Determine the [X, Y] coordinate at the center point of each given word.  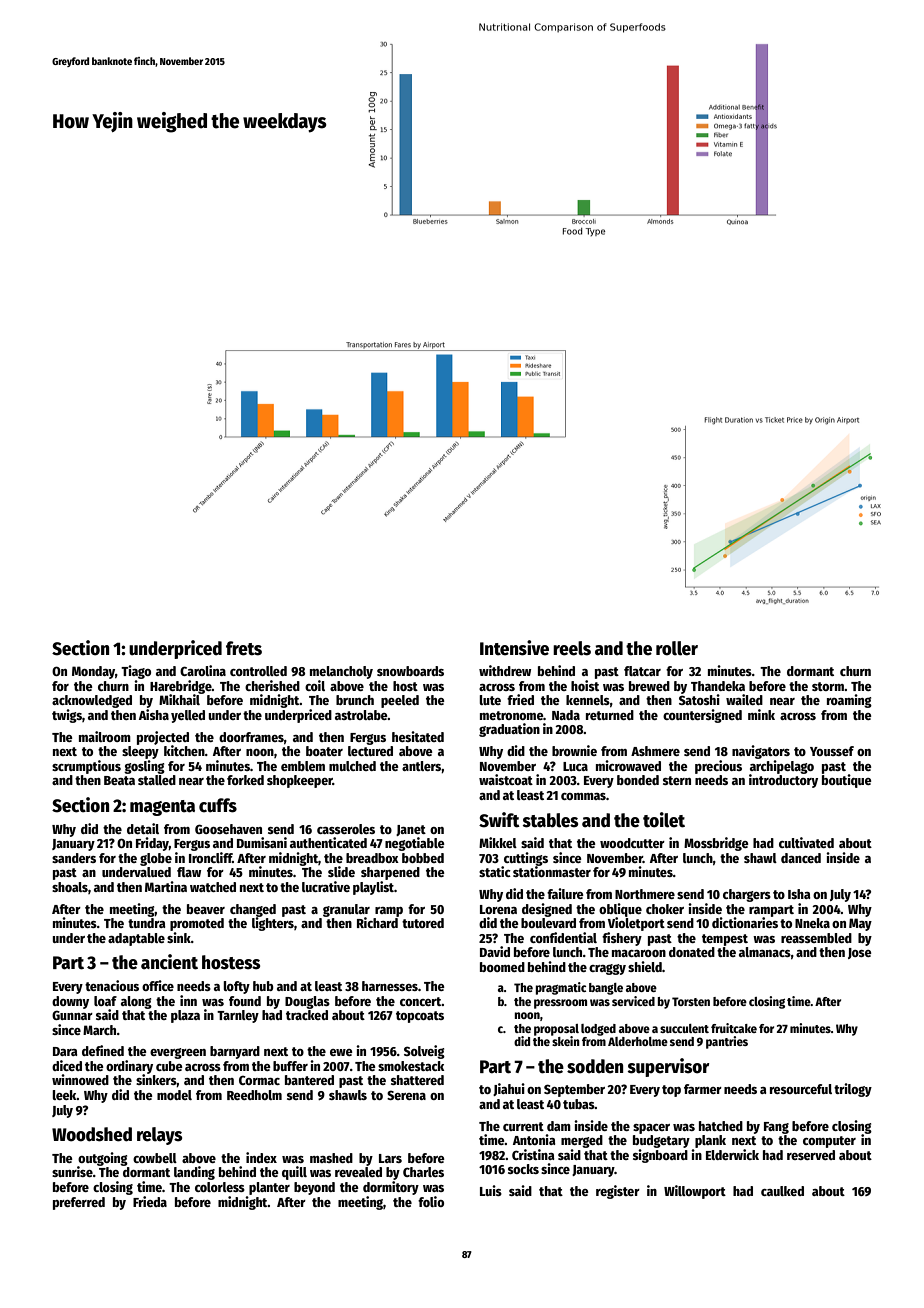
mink [761, 714]
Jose [860, 953]
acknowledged [92, 701]
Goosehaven [228, 829]
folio [431, 1201]
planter [269, 1188]
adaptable [136, 939]
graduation [509, 730]
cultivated [806, 842]
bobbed [423, 858]
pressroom [560, 1004]
